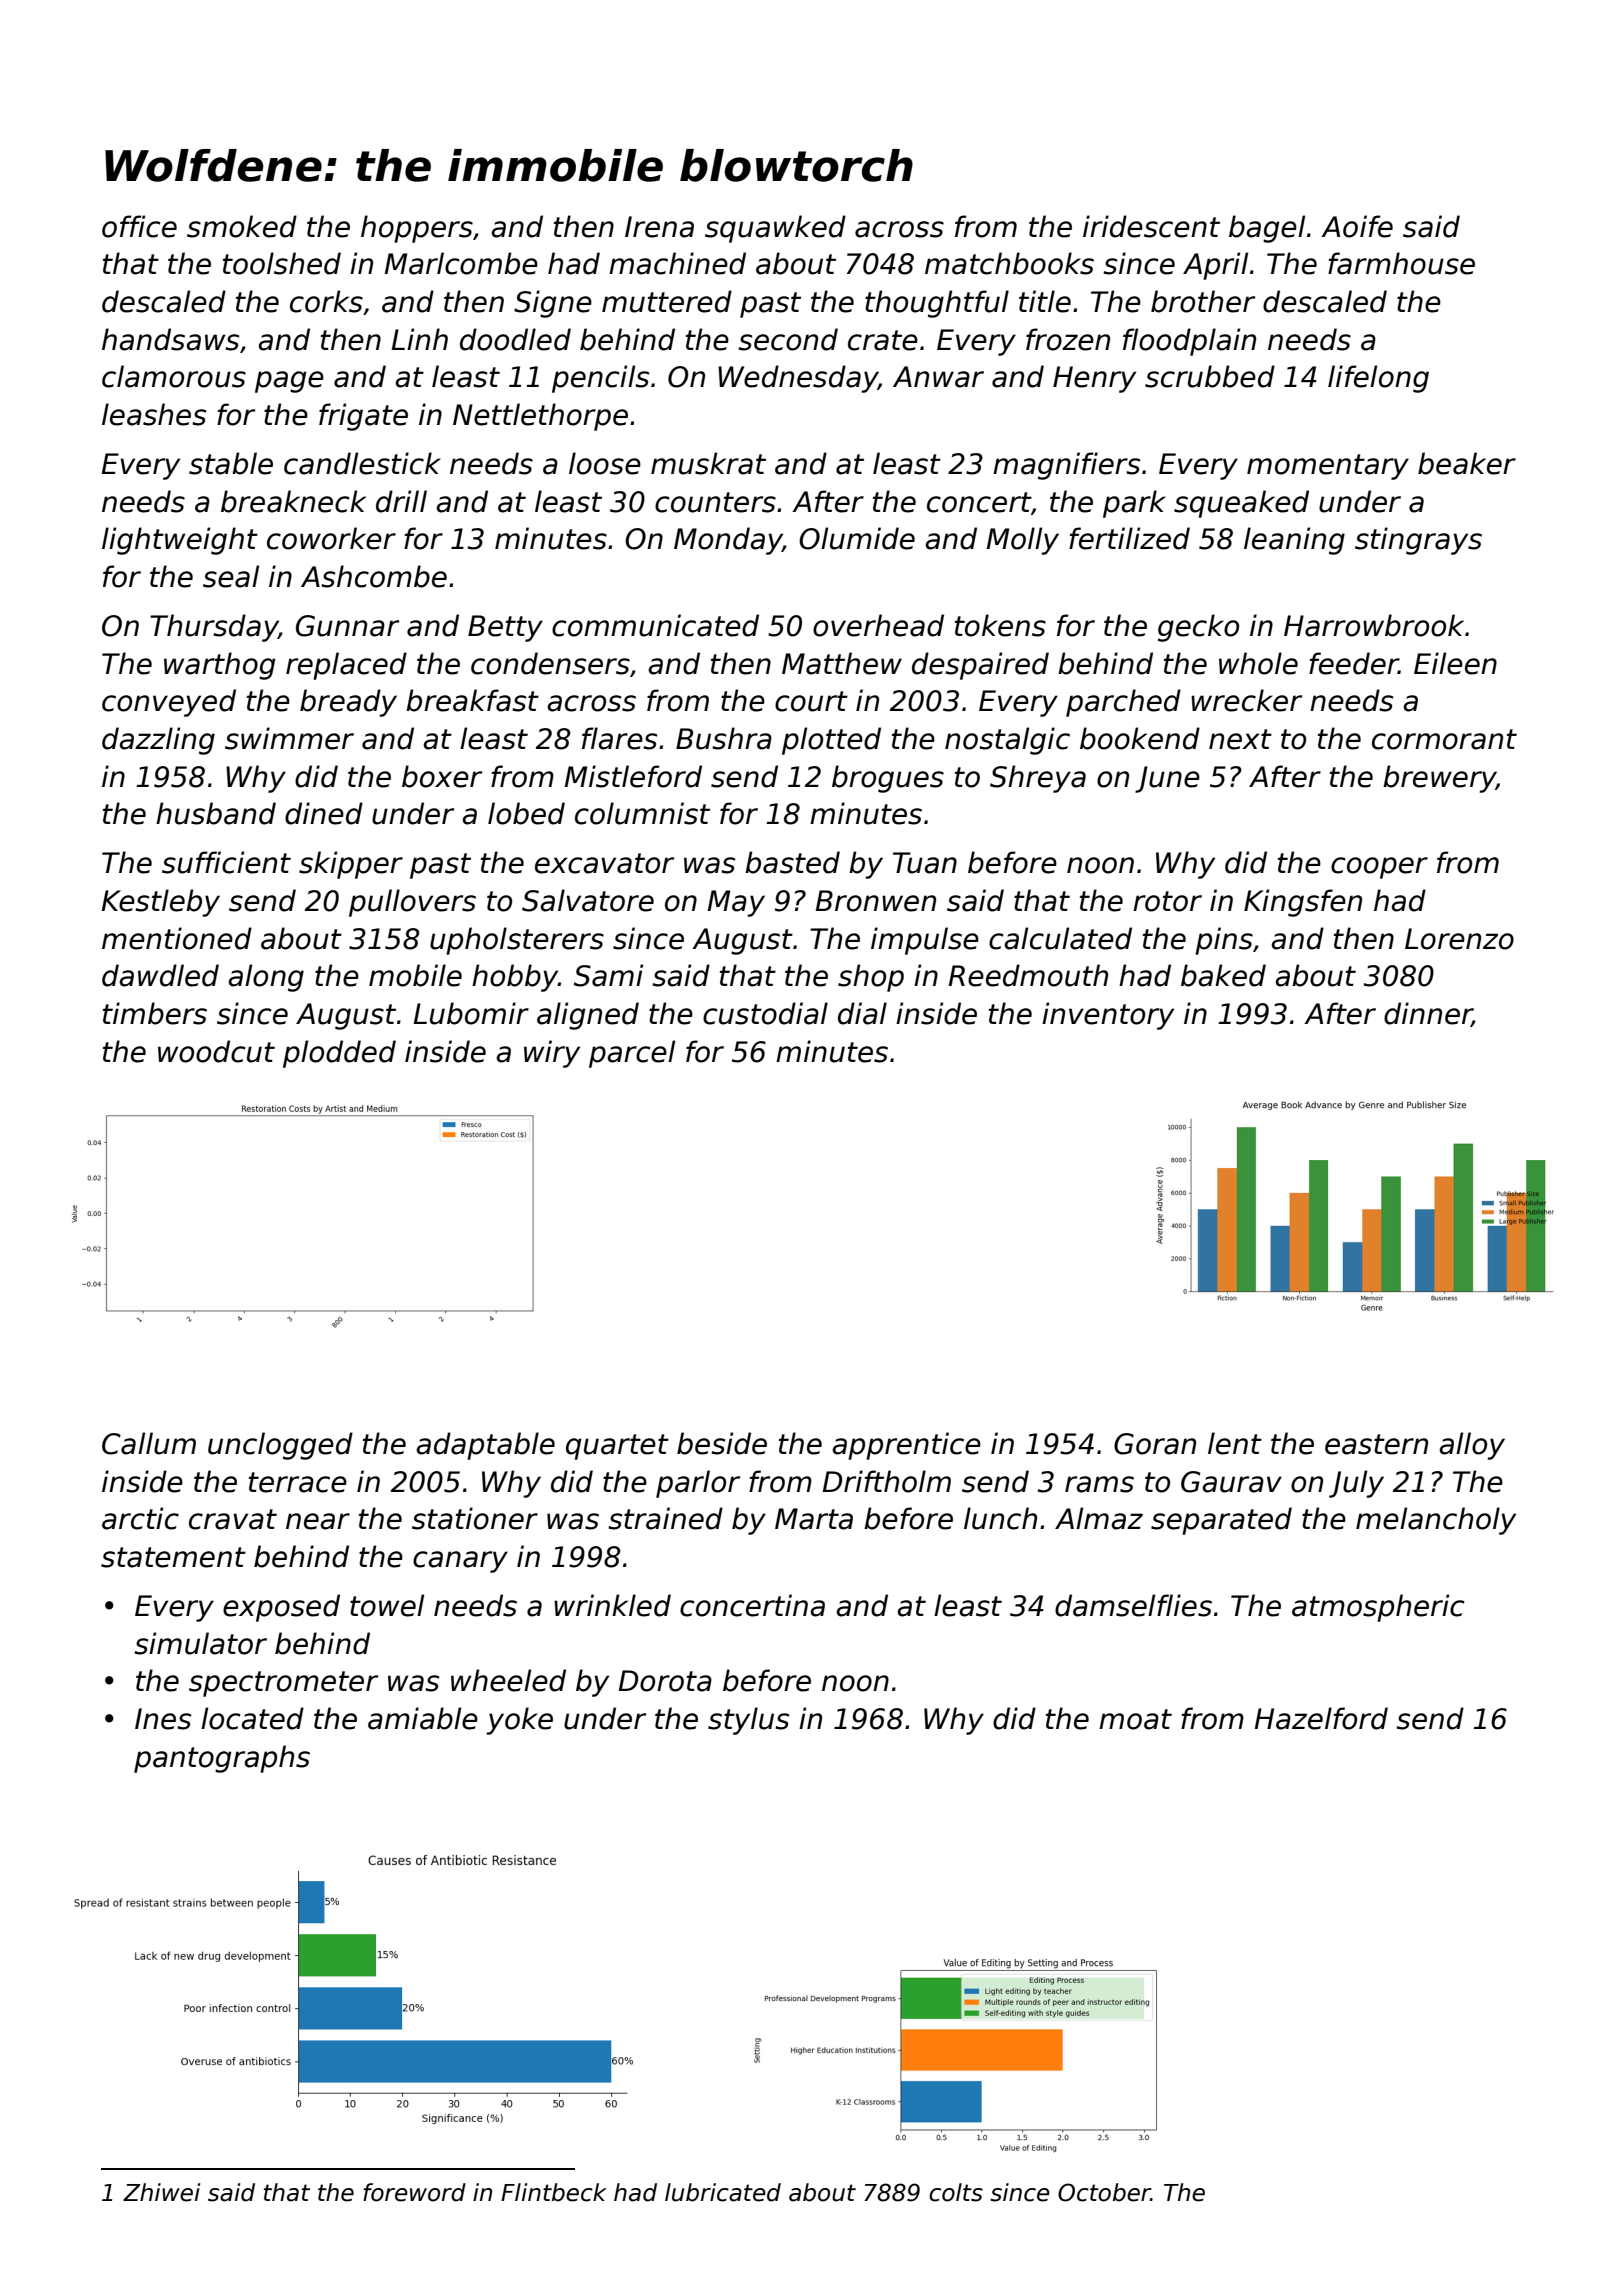  What do you see at coordinates (485, 1446) in the screenshot?
I see `adaptable` at bounding box center [485, 1446].
